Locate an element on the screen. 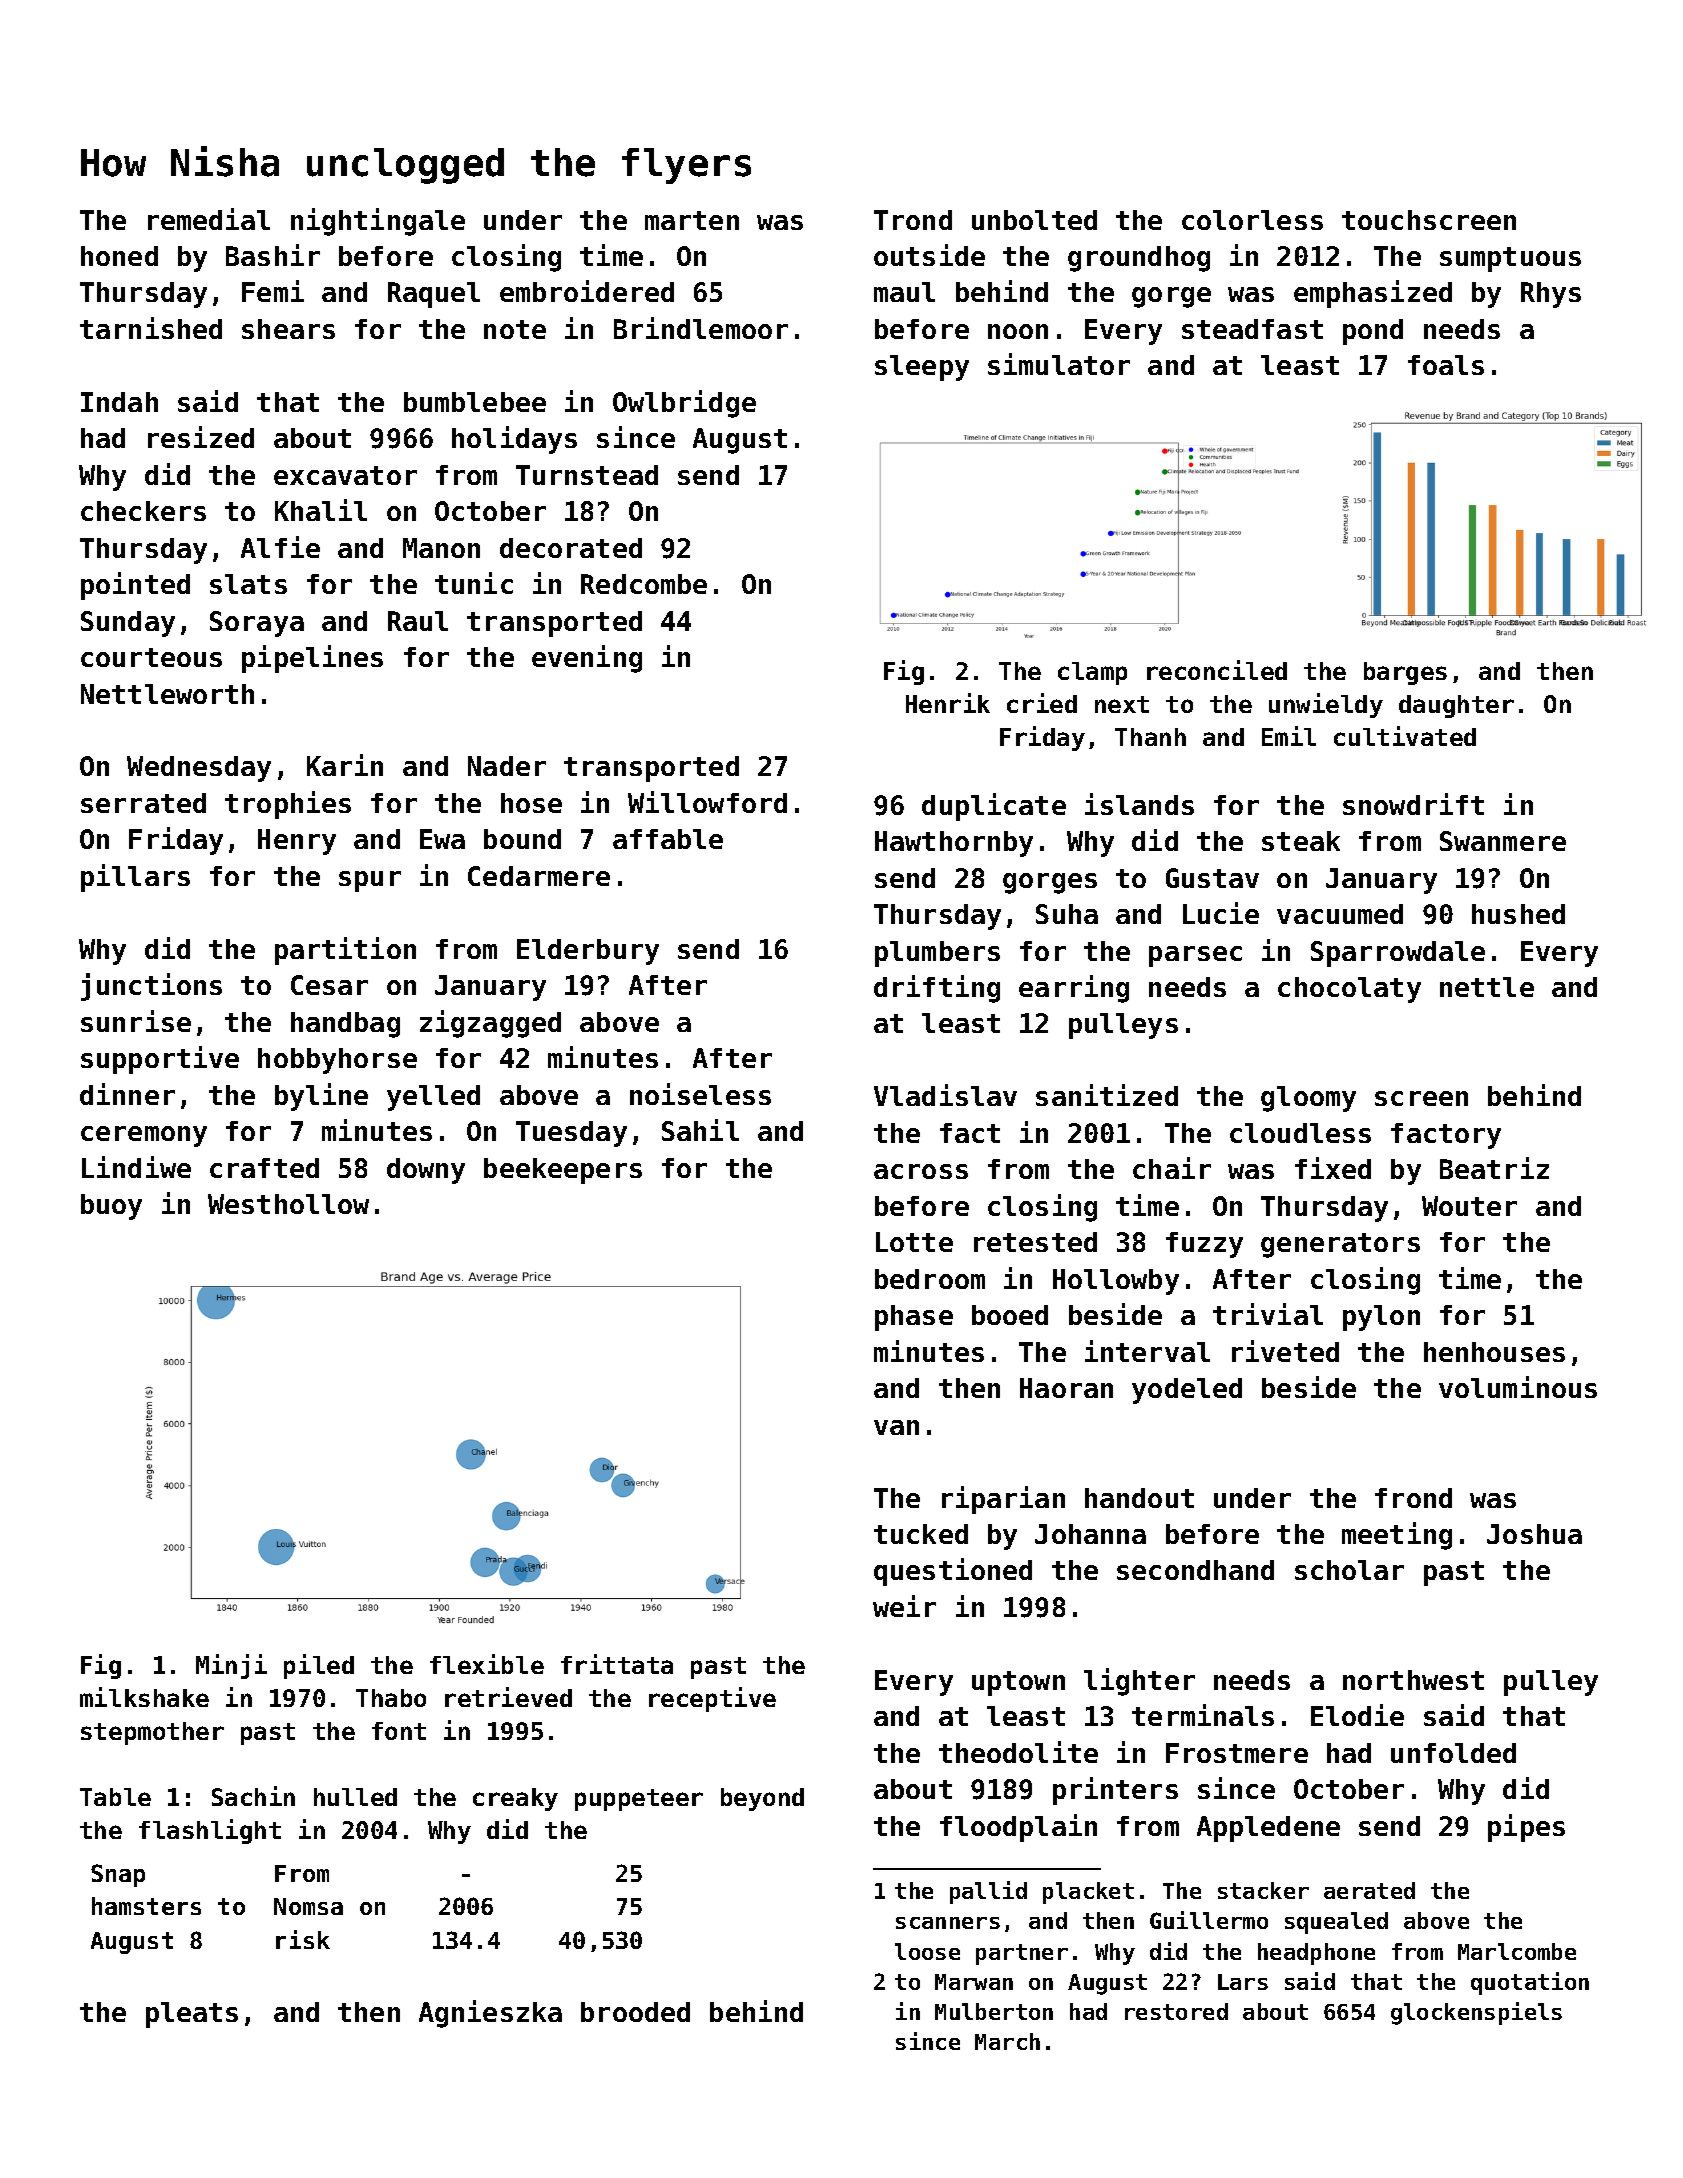 Image resolution: width=1683 pixels, height=2178 pixels. glockenspiels is located at coordinates (1476, 2013).
